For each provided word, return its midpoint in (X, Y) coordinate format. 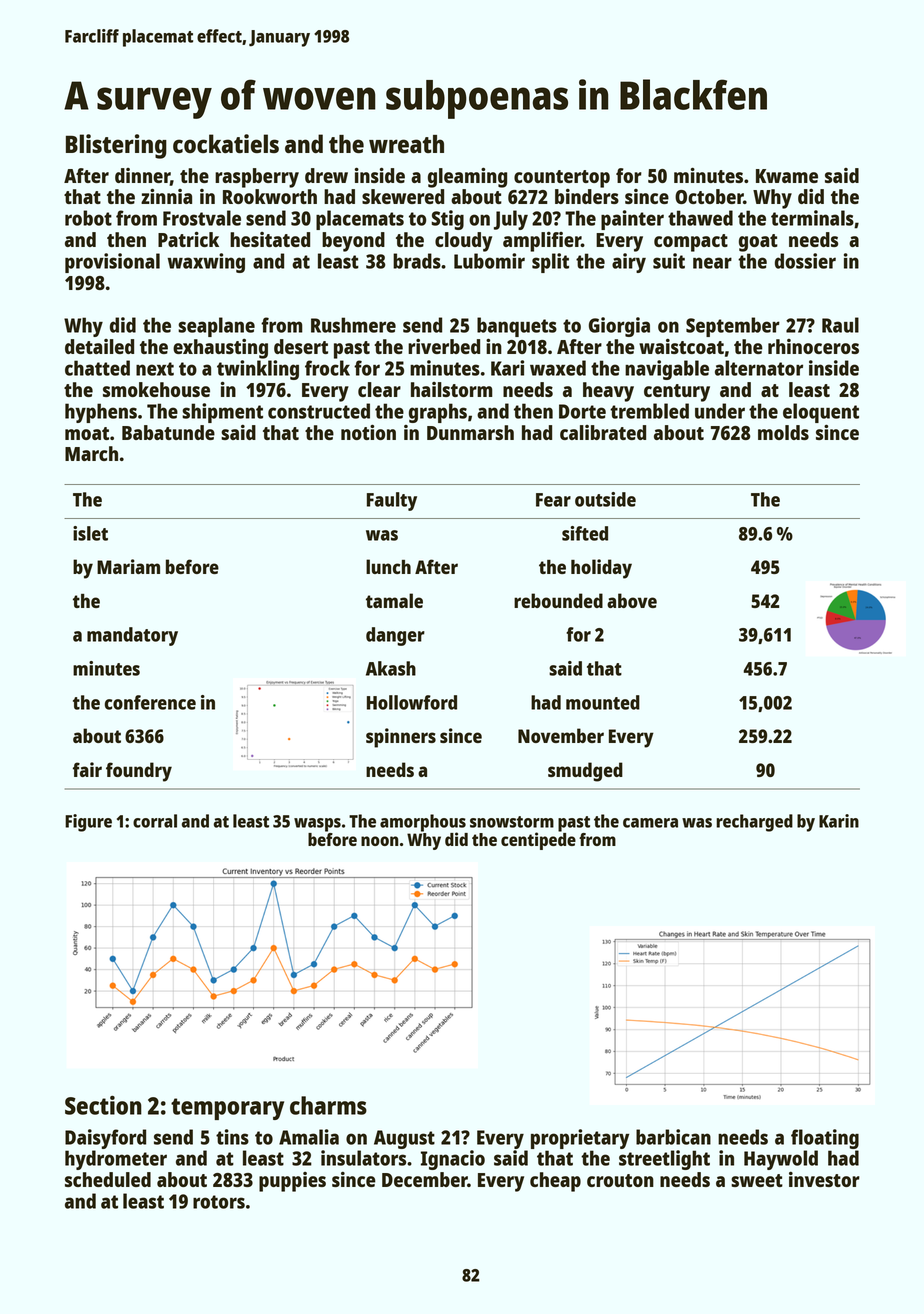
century (677, 393)
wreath (406, 144)
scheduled (108, 1179)
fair (87, 769)
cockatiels (226, 143)
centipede (538, 841)
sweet (757, 1180)
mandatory (132, 636)
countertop (562, 179)
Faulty (392, 501)
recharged (754, 823)
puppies (292, 1182)
